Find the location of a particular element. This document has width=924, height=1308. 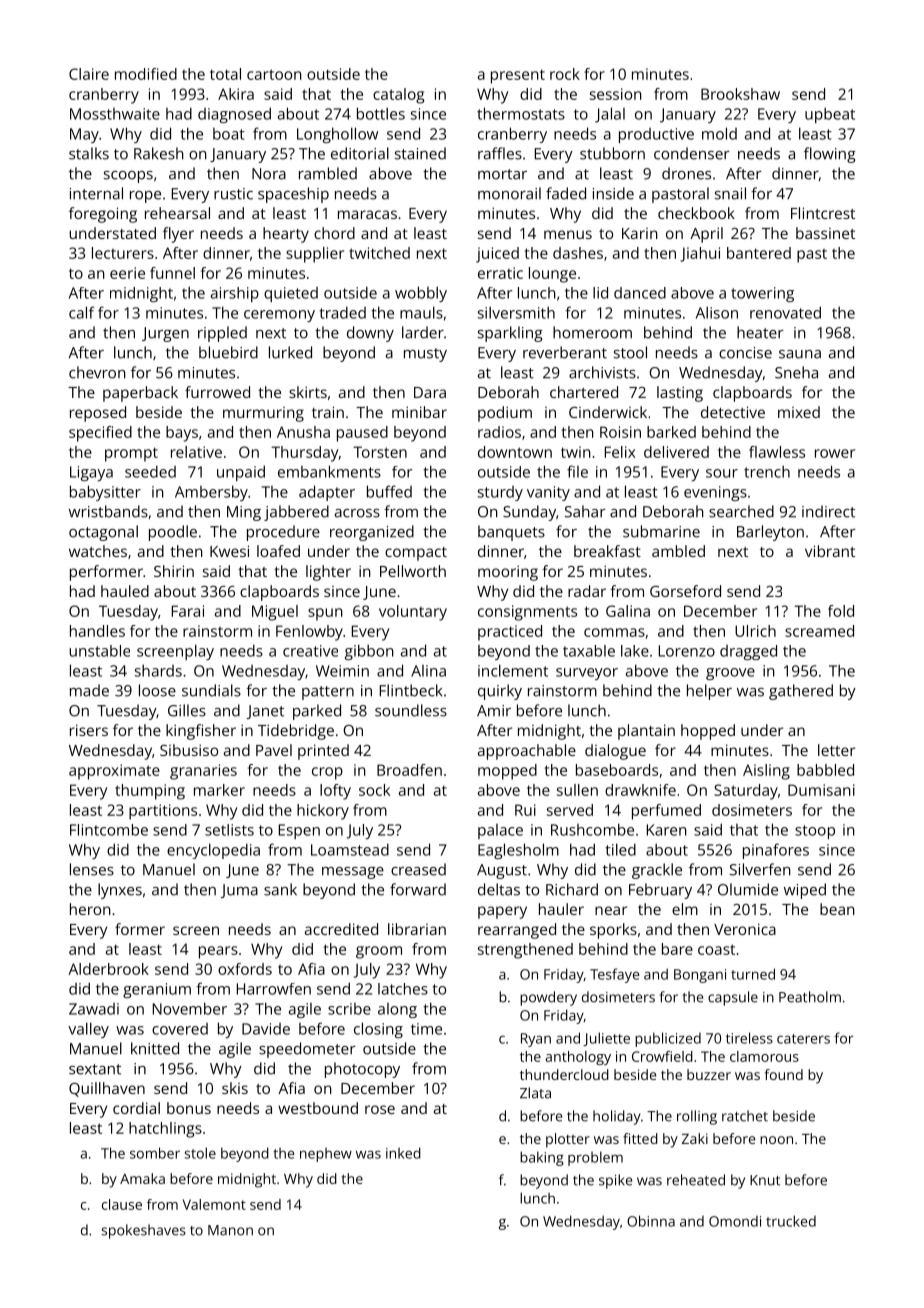

plantain is located at coordinates (646, 732).
